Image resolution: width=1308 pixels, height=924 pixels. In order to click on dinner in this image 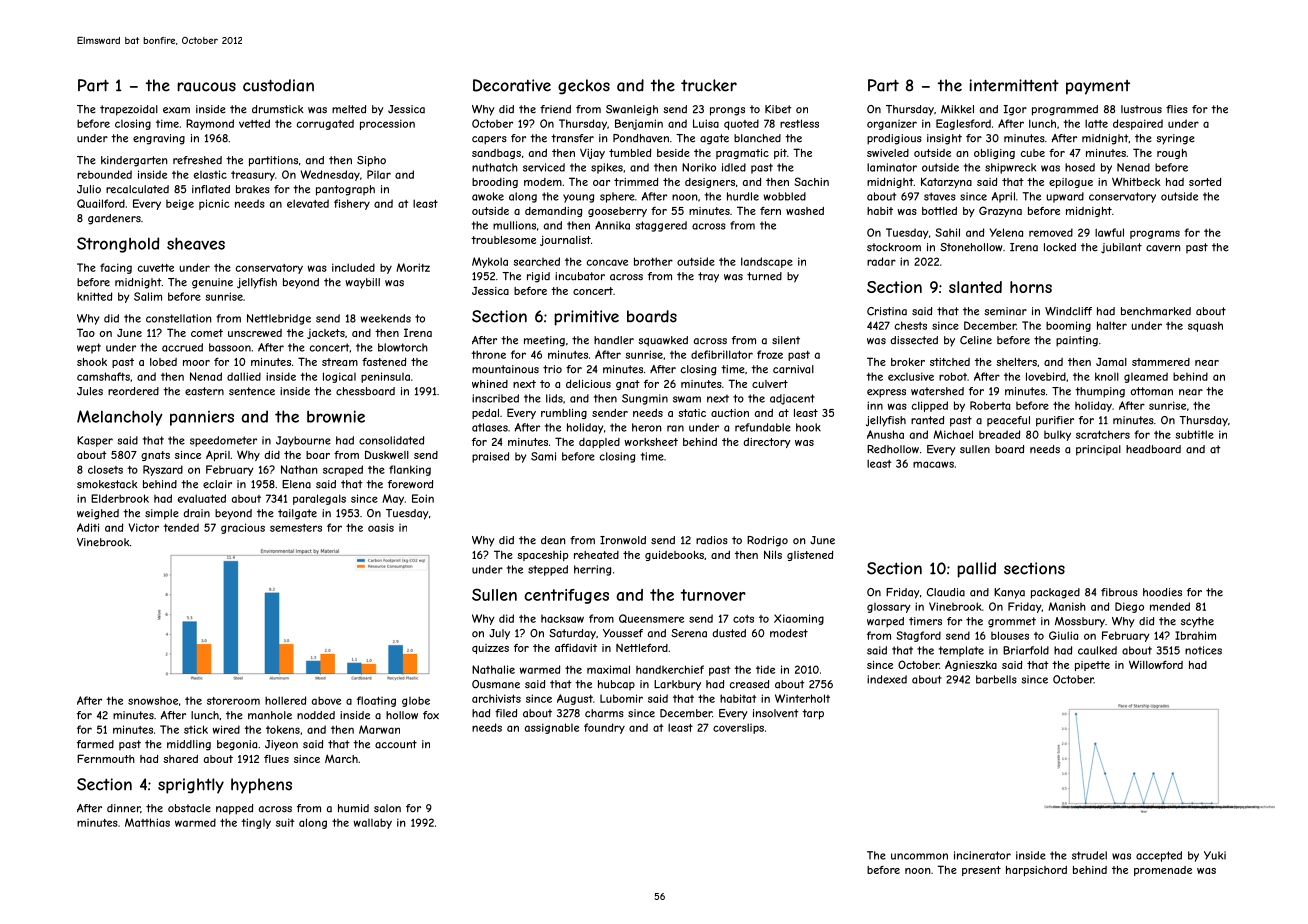, I will do `click(123, 808)`.
